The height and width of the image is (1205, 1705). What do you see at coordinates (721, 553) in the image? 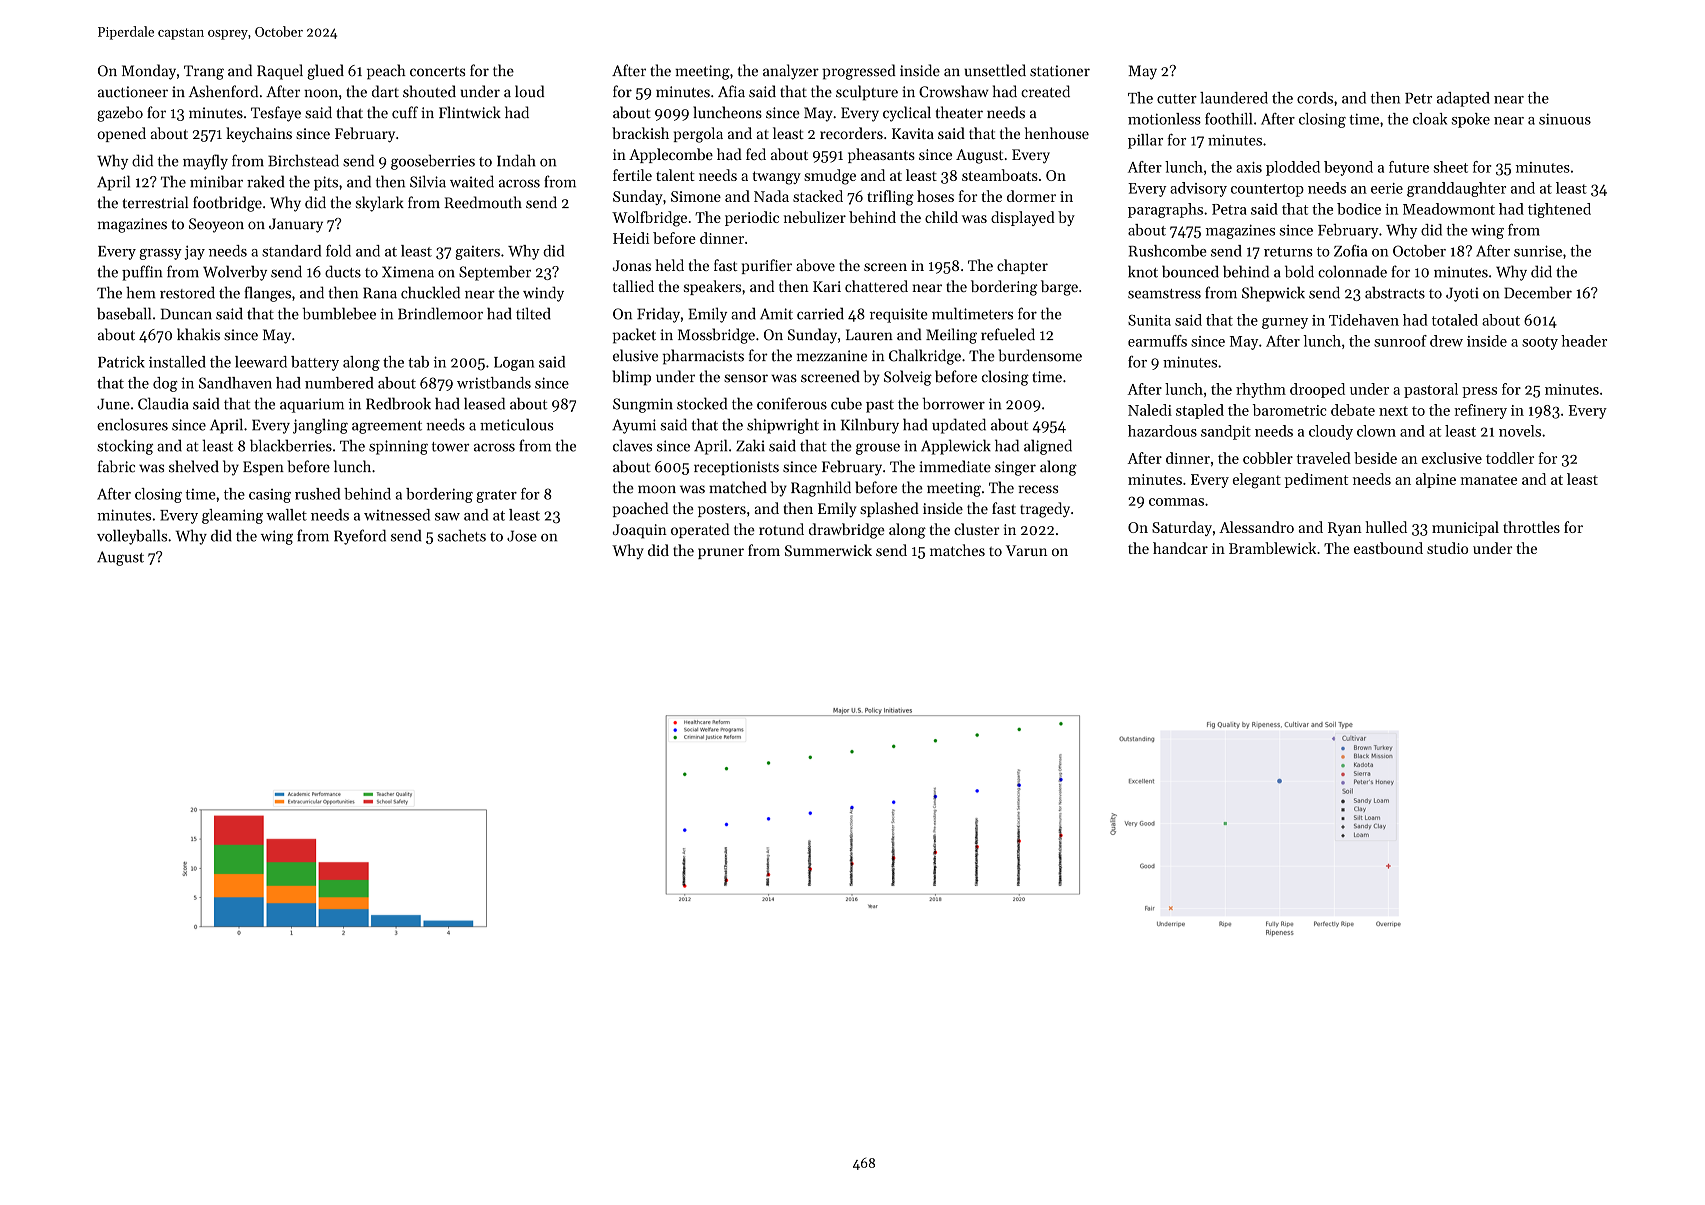
I see `pruner` at bounding box center [721, 553].
